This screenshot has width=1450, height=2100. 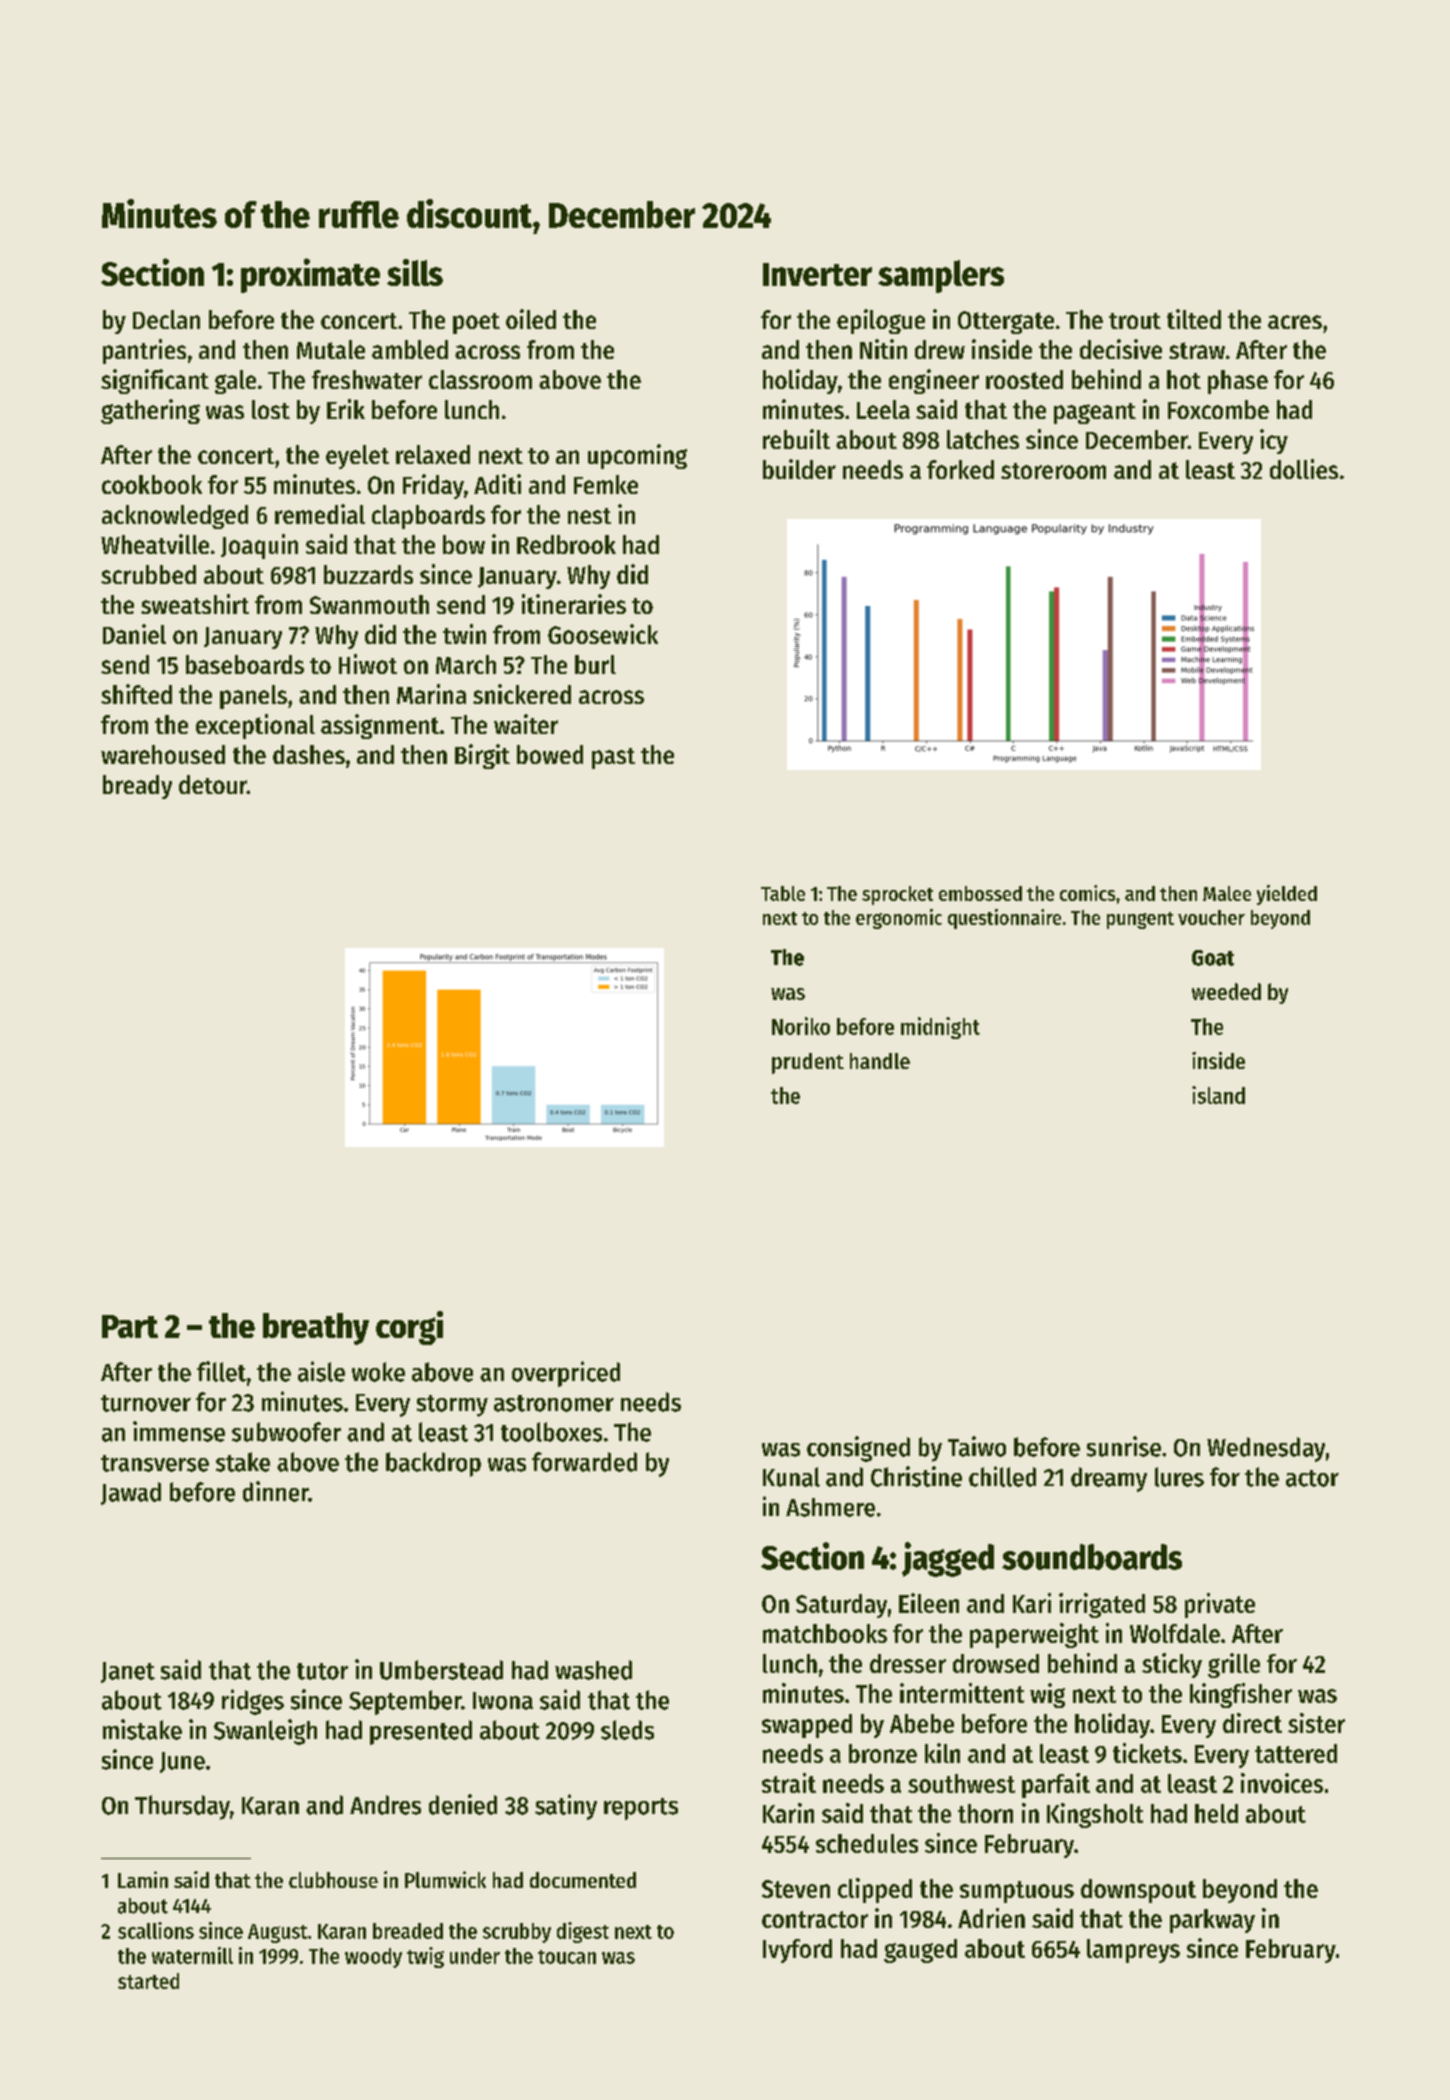 I want to click on started, so click(x=148, y=1981).
